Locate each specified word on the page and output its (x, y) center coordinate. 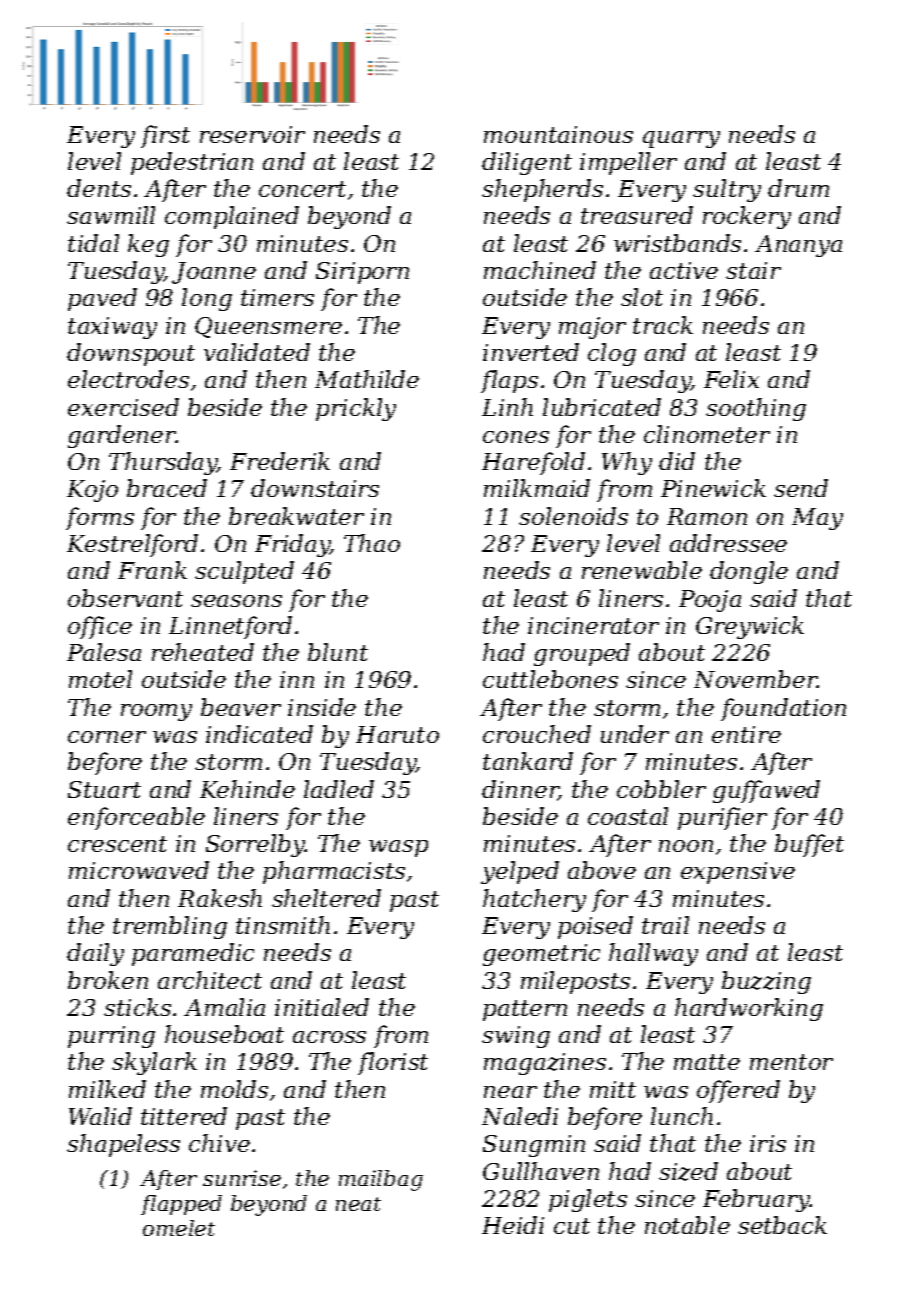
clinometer (707, 434)
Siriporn (362, 273)
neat (358, 1204)
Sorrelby (256, 845)
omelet (179, 1228)
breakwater (296, 516)
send (801, 488)
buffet (809, 845)
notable (687, 1225)
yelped (520, 872)
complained (232, 217)
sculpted (244, 572)
